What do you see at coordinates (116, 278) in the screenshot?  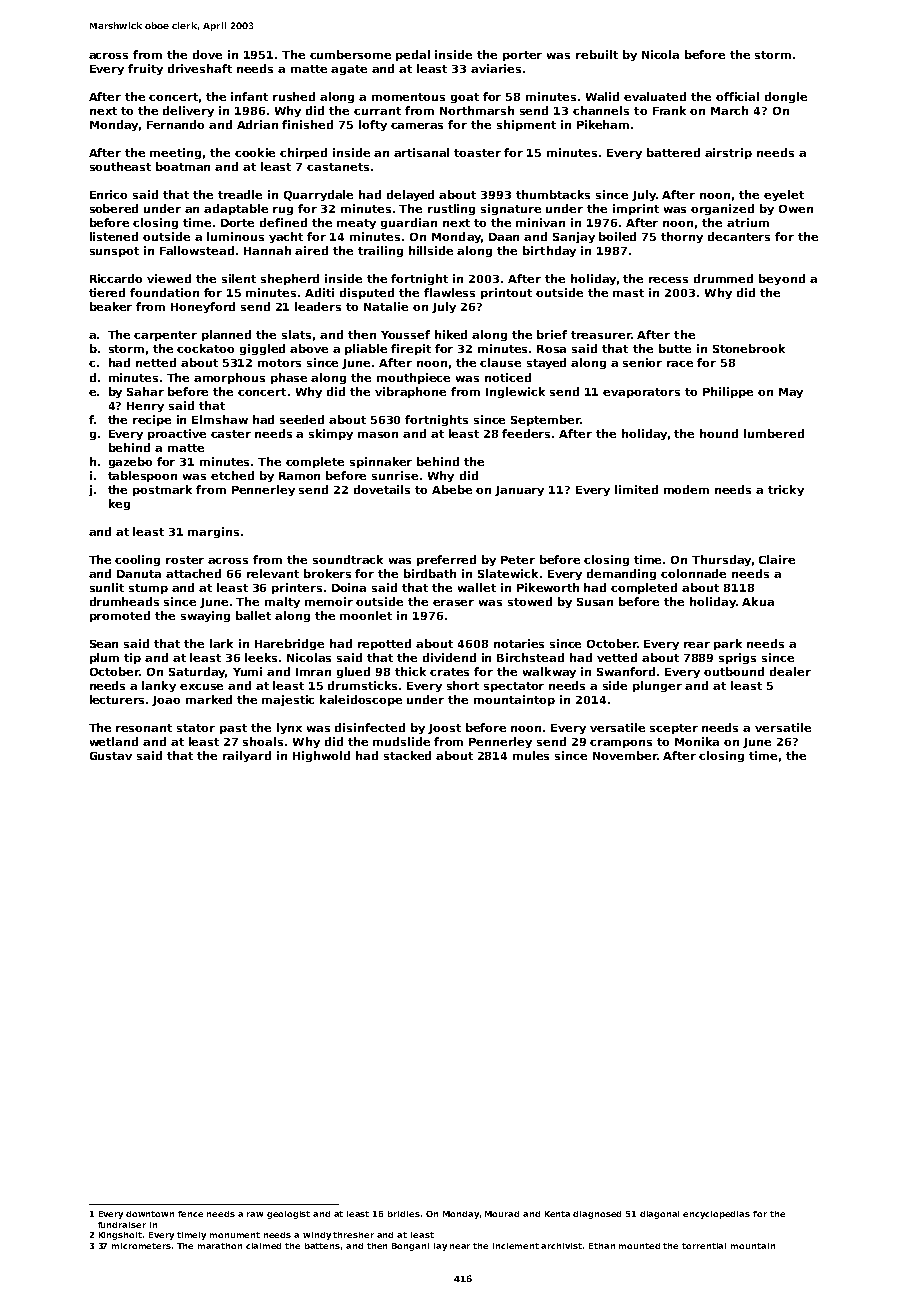 I see `Riccardo` at bounding box center [116, 278].
